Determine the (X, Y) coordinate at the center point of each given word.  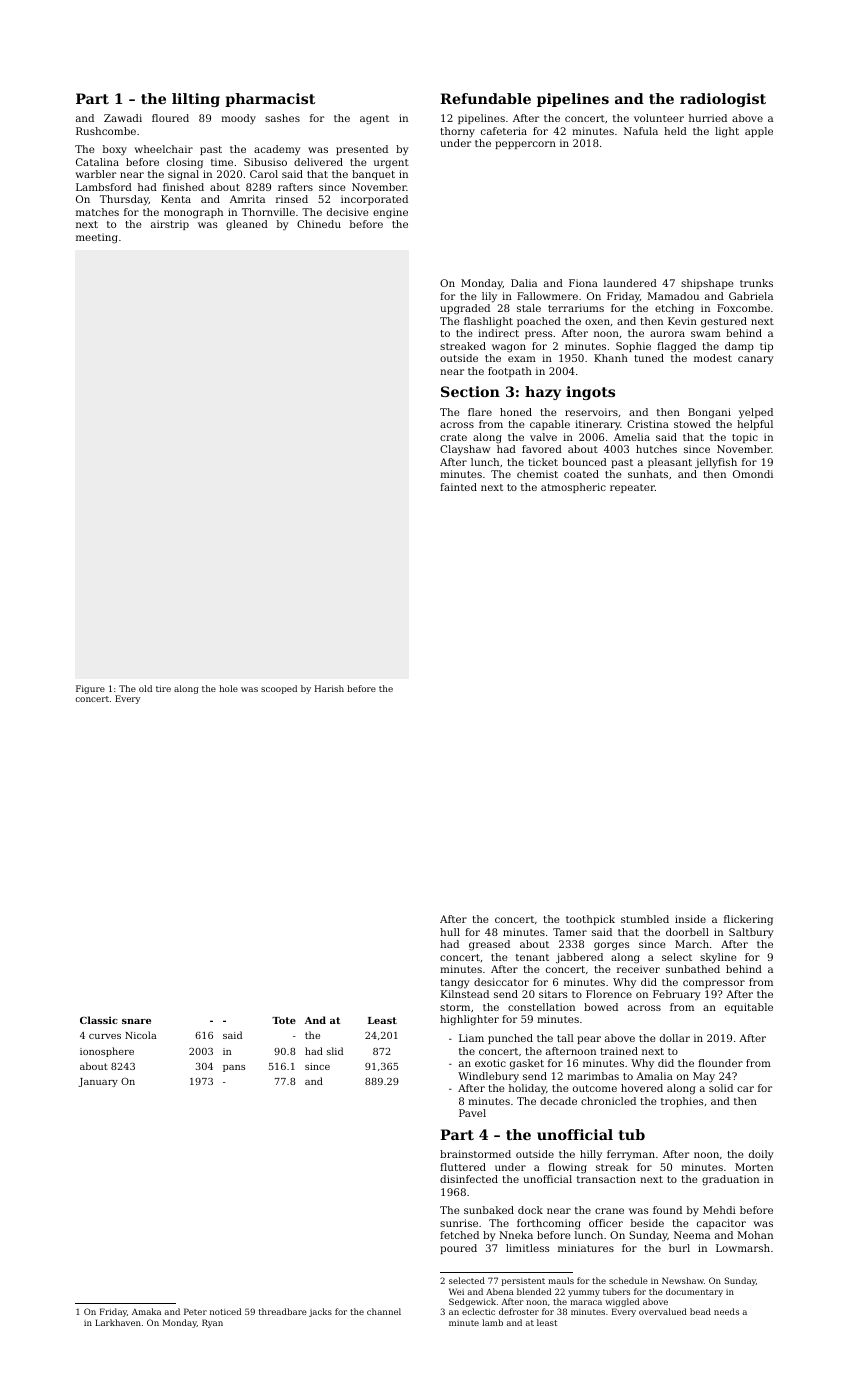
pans (234, 1068)
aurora (667, 334)
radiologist (723, 100)
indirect (498, 333)
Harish (329, 688)
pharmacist (270, 100)
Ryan (212, 1323)
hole (228, 688)
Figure (90, 689)
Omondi (753, 474)
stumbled (645, 919)
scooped (279, 689)
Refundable (485, 98)
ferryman (631, 1155)
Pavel (472, 1113)
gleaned (247, 225)
